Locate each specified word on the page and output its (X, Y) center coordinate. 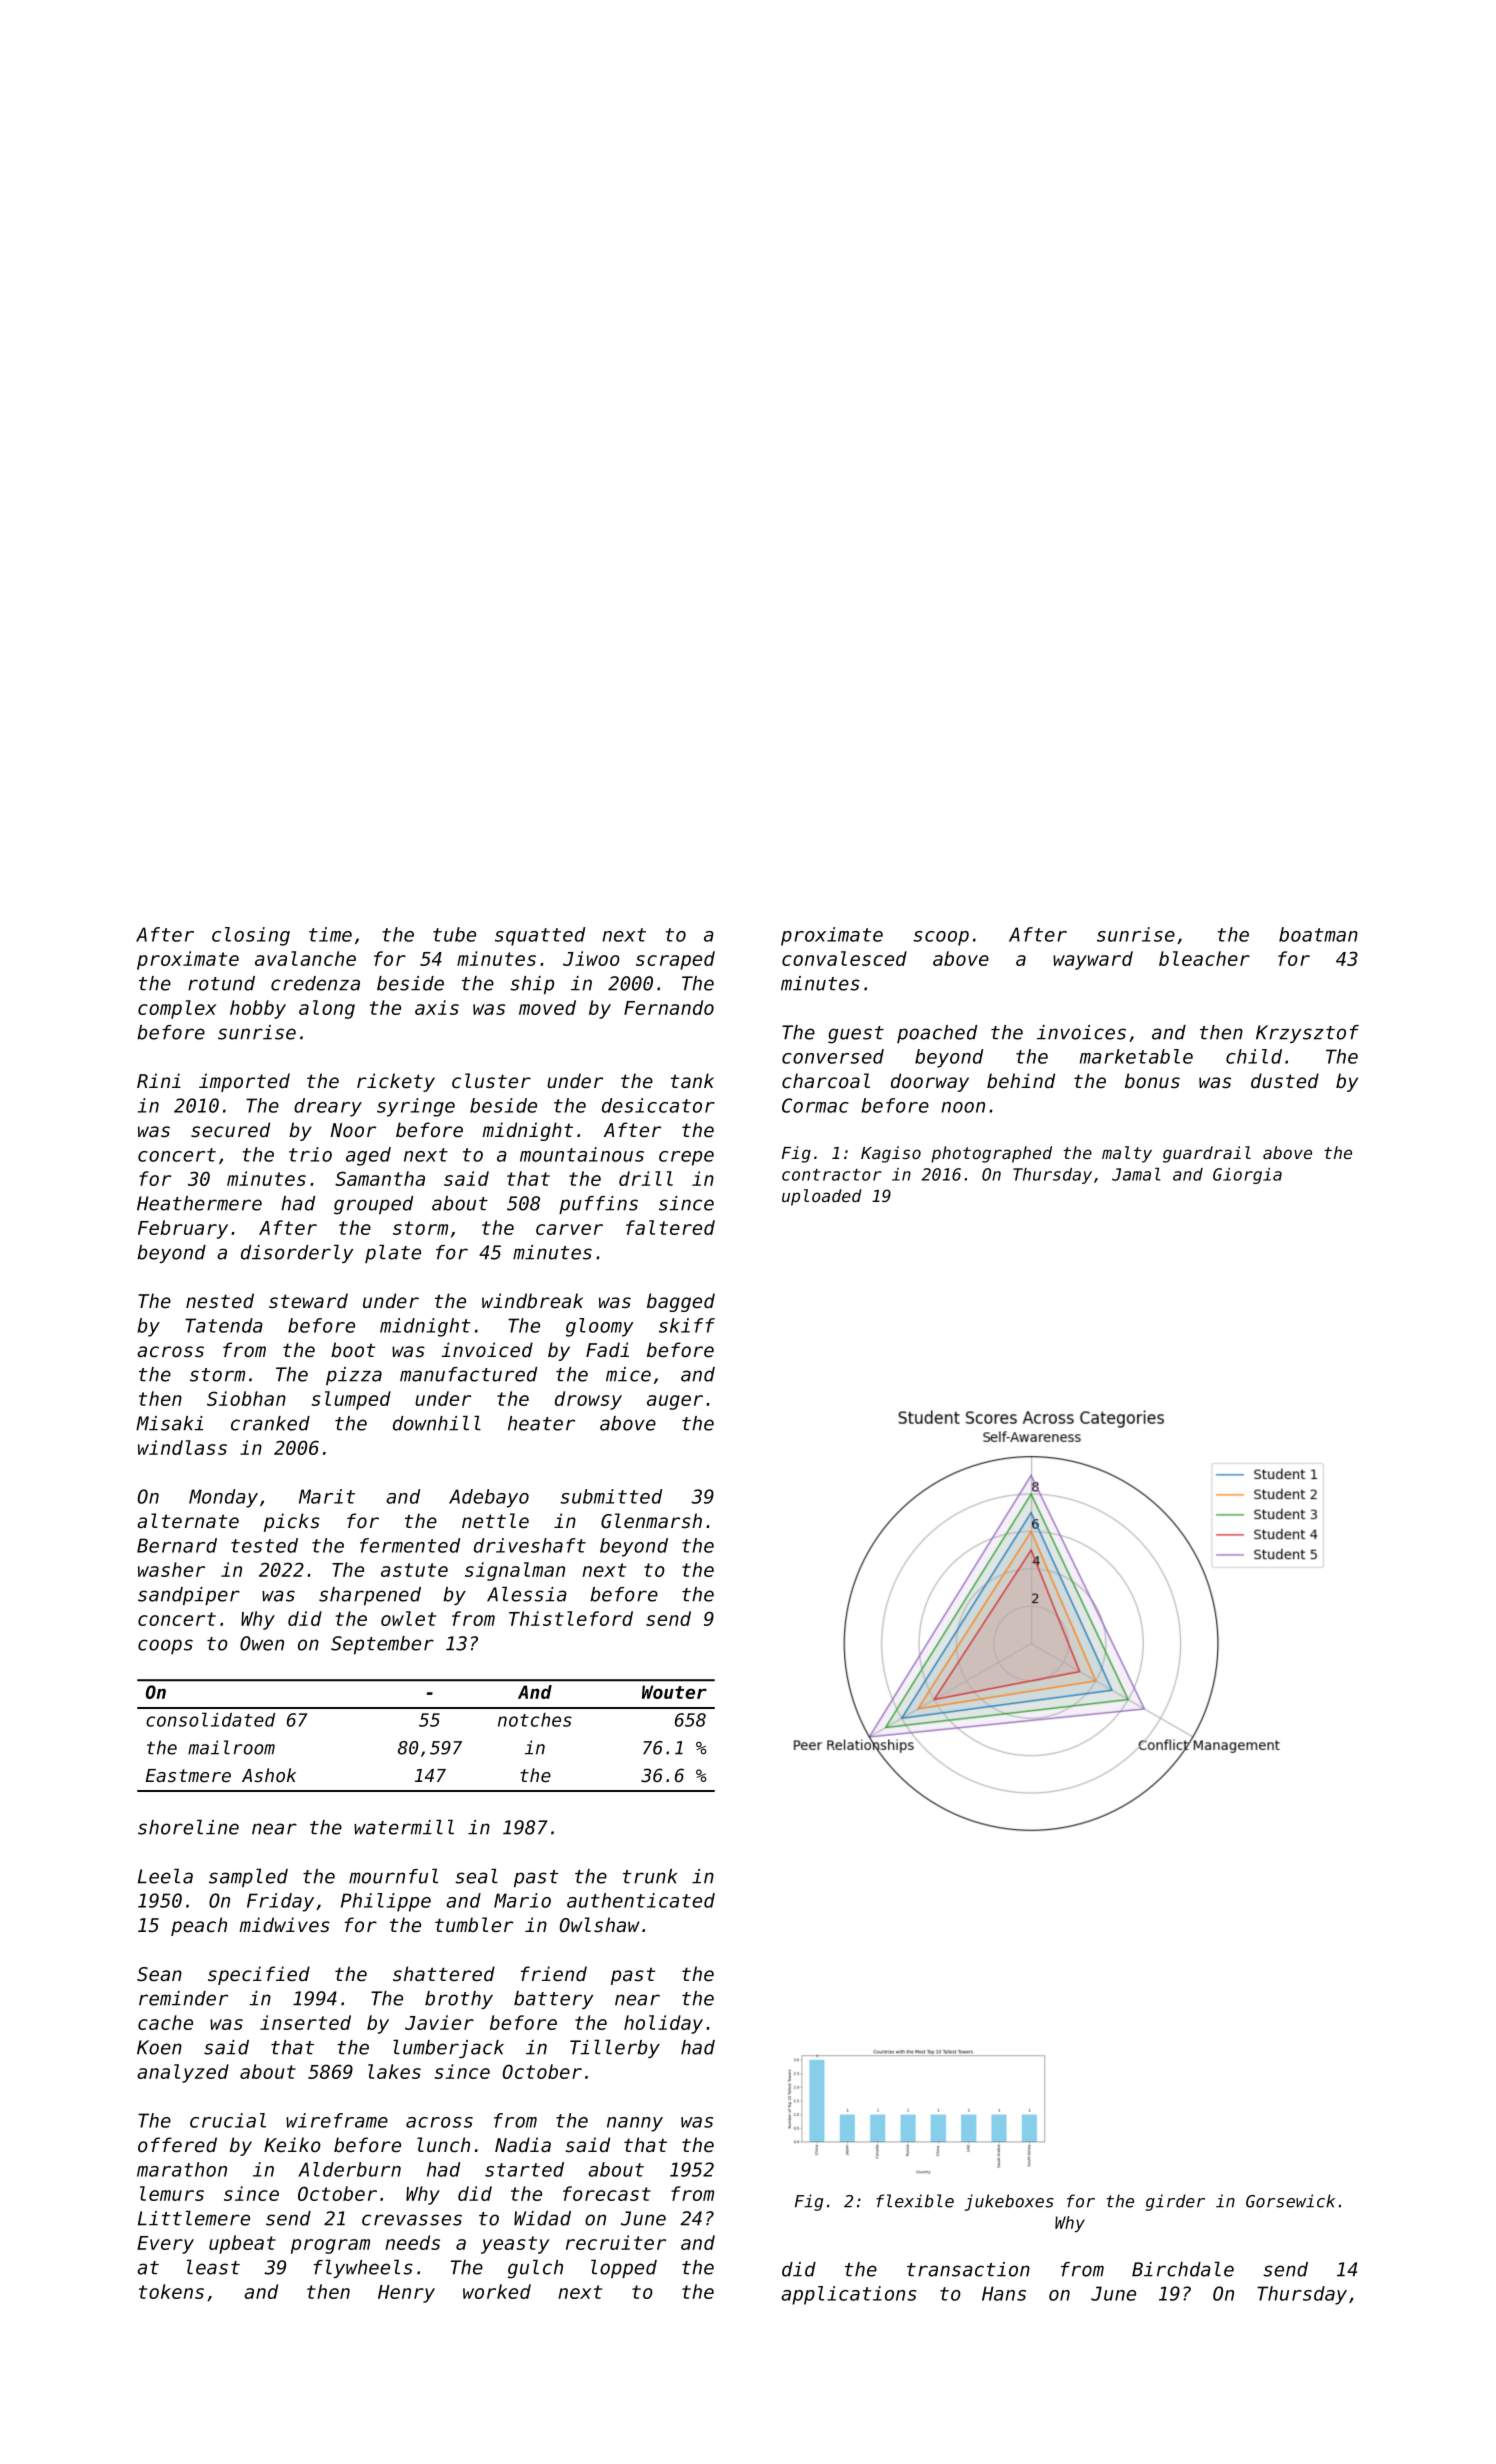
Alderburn (349, 2169)
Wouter (674, 1692)
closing (251, 936)
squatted (540, 936)
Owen (262, 1643)
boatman (1318, 934)
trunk (650, 1876)
